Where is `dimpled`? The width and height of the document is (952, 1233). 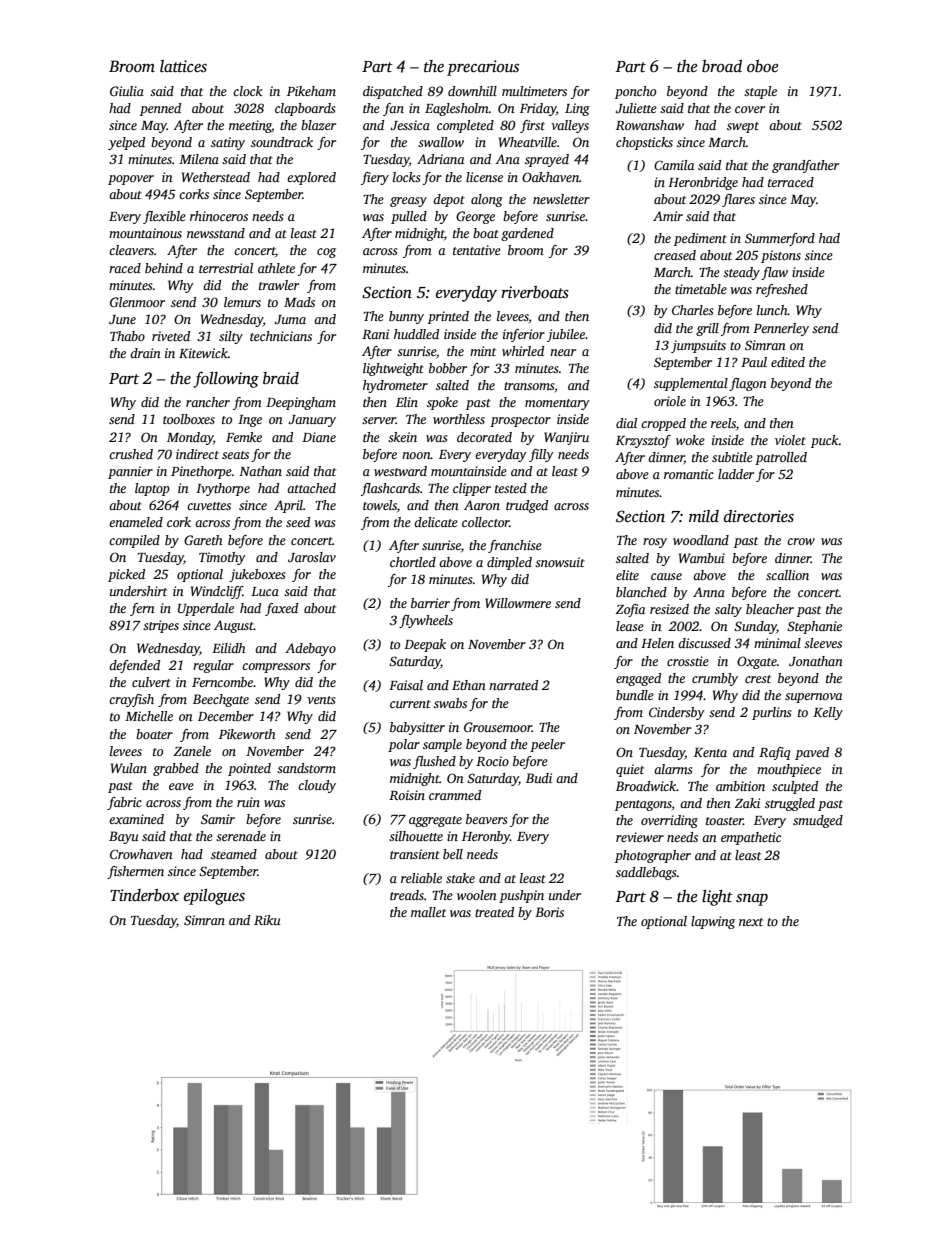 dimpled is located at coordinates (509, 563).
